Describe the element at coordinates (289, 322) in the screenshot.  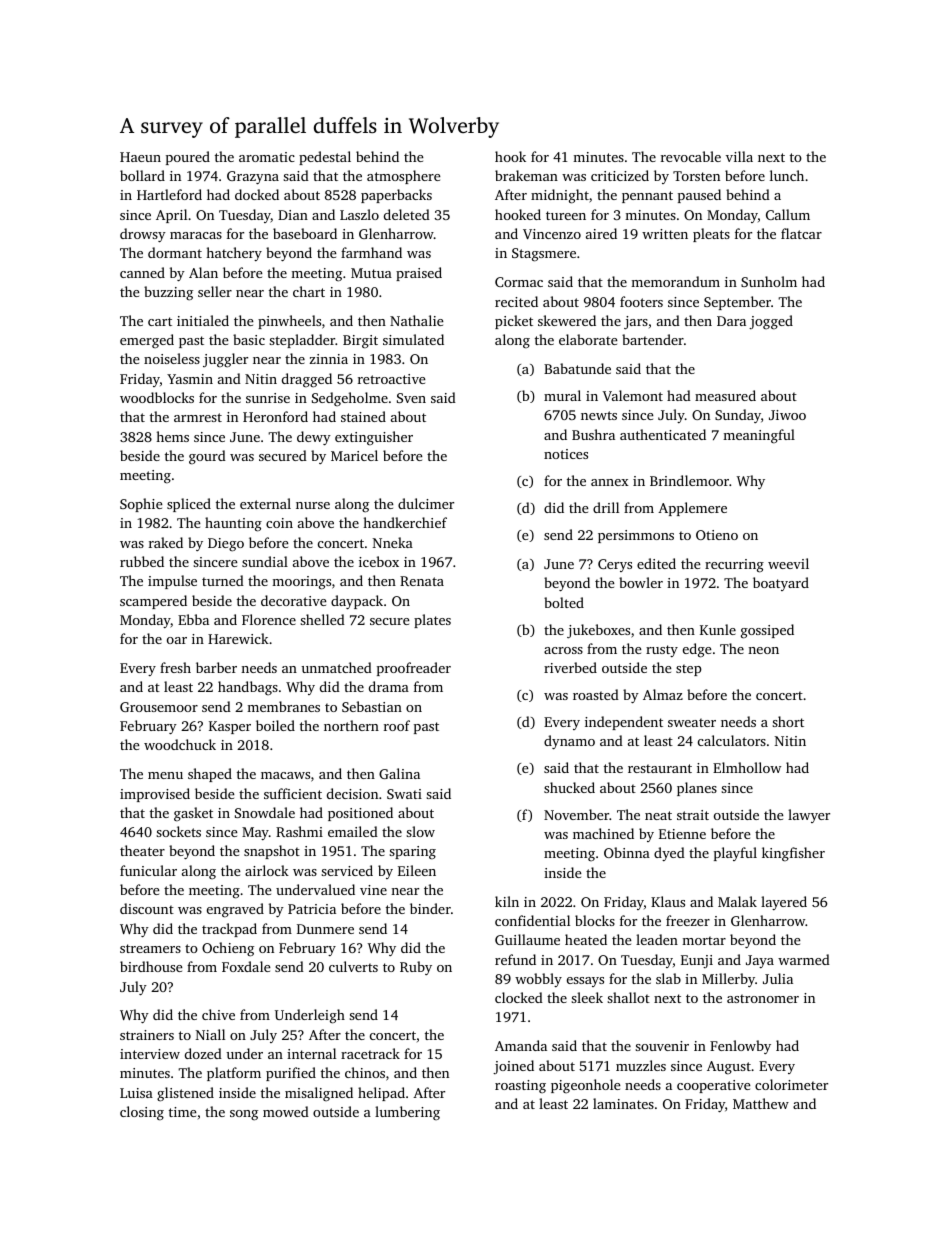
I see `pinwheels` at that location.
